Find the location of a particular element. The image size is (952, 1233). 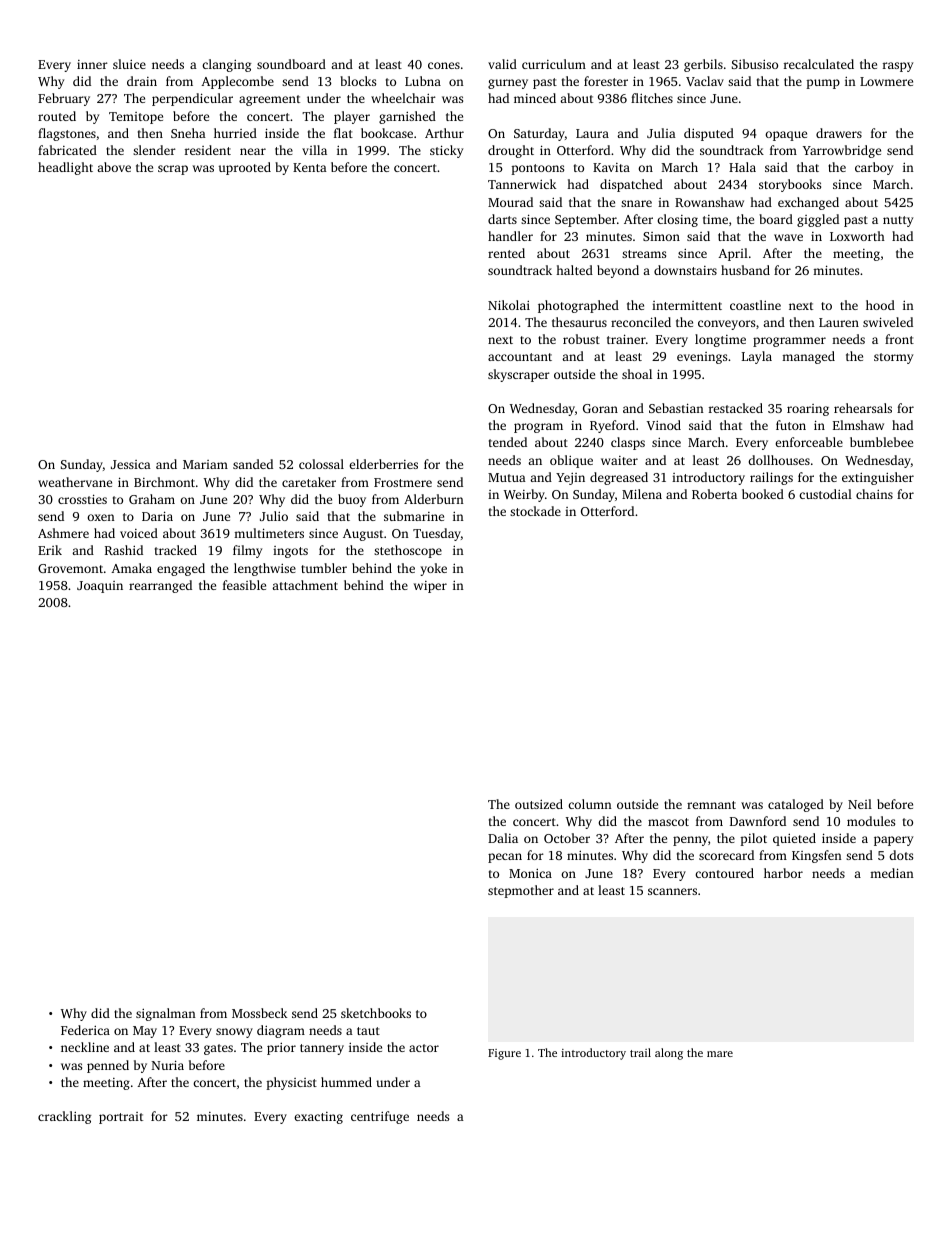

Sibusiso is located at coordinates (755, 64).
